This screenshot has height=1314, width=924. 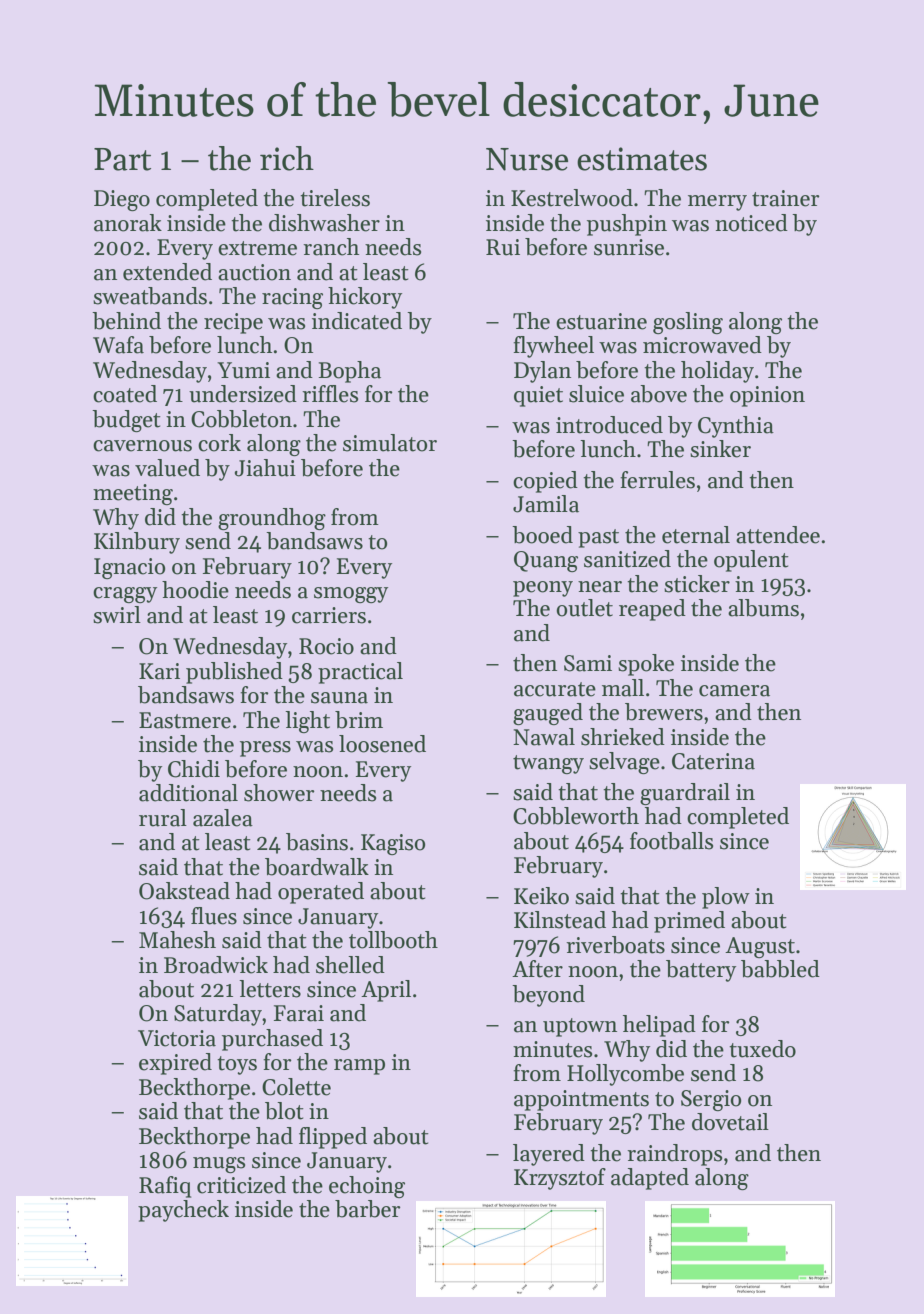 What do you see at coordinates (527, 159) in the screenshot?
I see `Nurse` at bounding box center [527, 159].
